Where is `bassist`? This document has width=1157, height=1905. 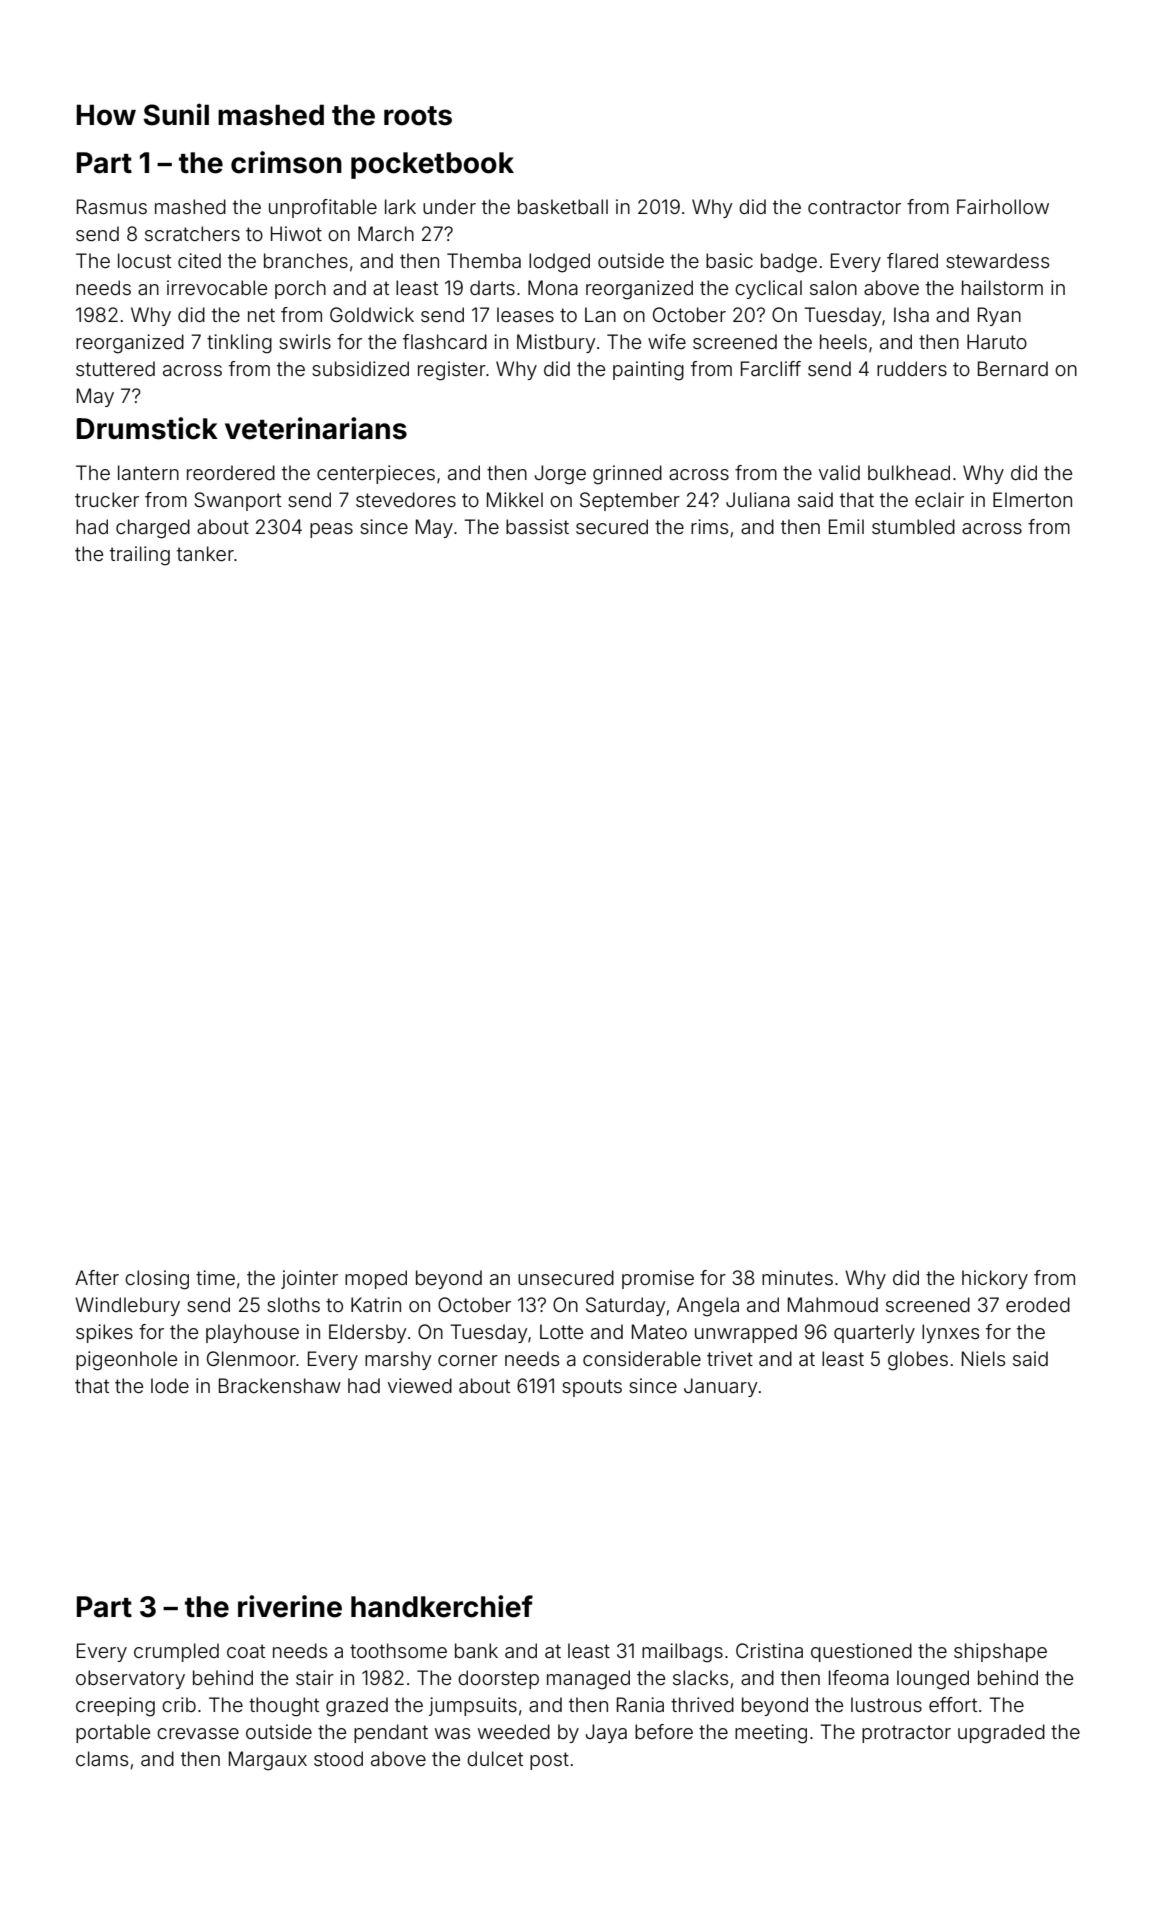 bassist is located at coordinates (537, 526).
